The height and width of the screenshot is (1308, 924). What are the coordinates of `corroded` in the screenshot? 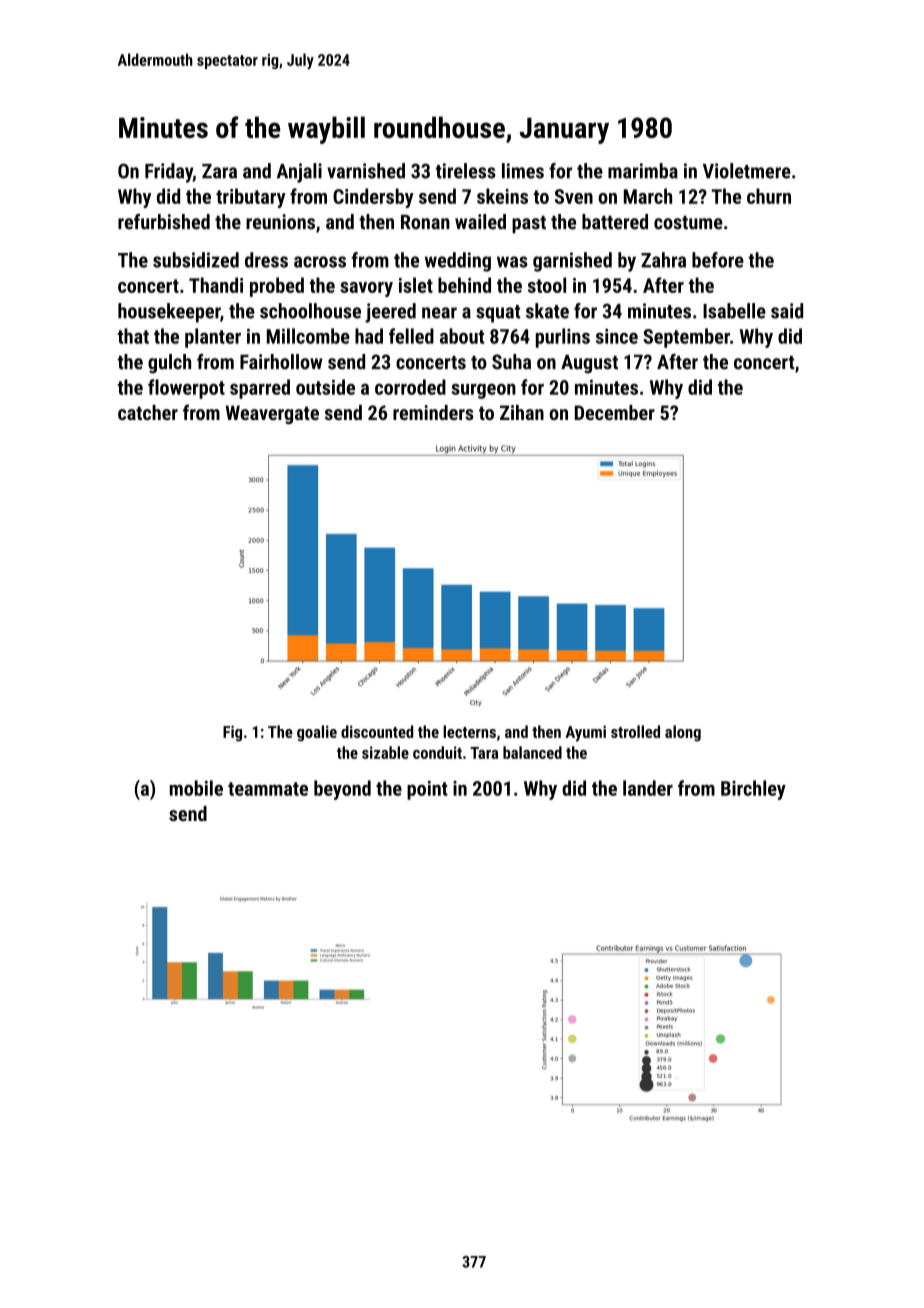 It's located at (410, 387).
